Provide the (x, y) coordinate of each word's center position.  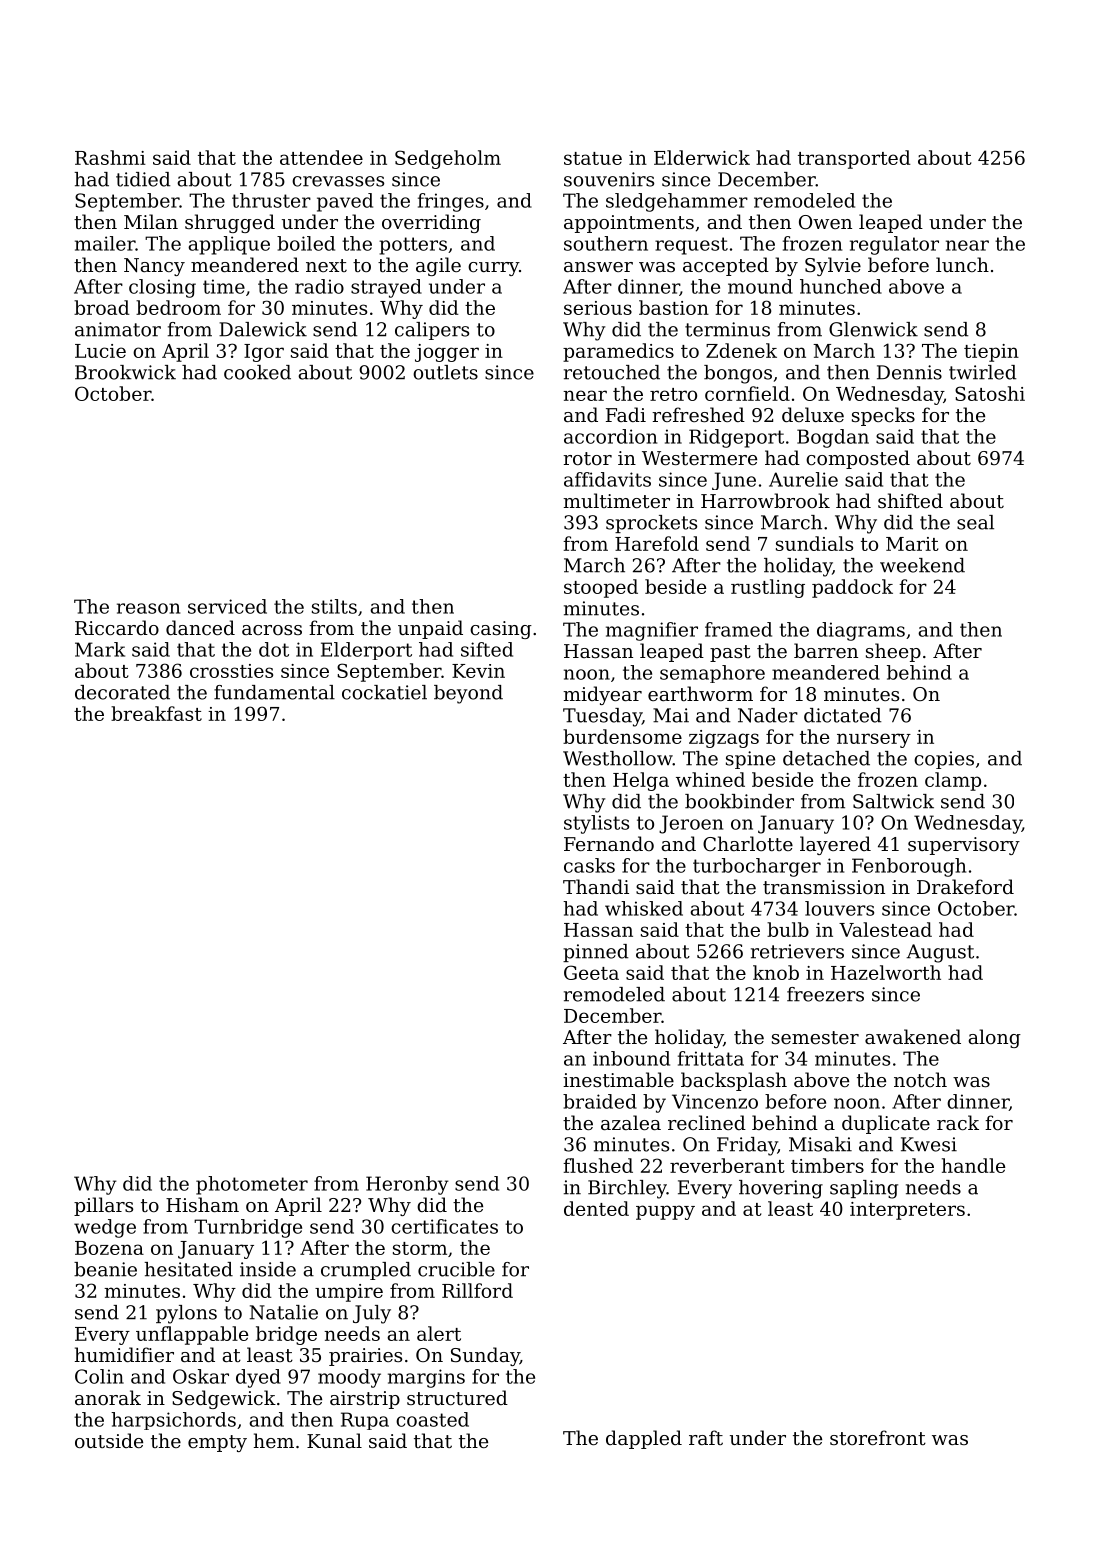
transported (854, 159)
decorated (122, 692)
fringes (451, 202)
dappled (644, 1439)
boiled (306, 243)
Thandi (596, 886)
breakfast (156, 713)
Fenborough (909, 867)
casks (589, 865)
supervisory (964, 846)
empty (217, 1443)
